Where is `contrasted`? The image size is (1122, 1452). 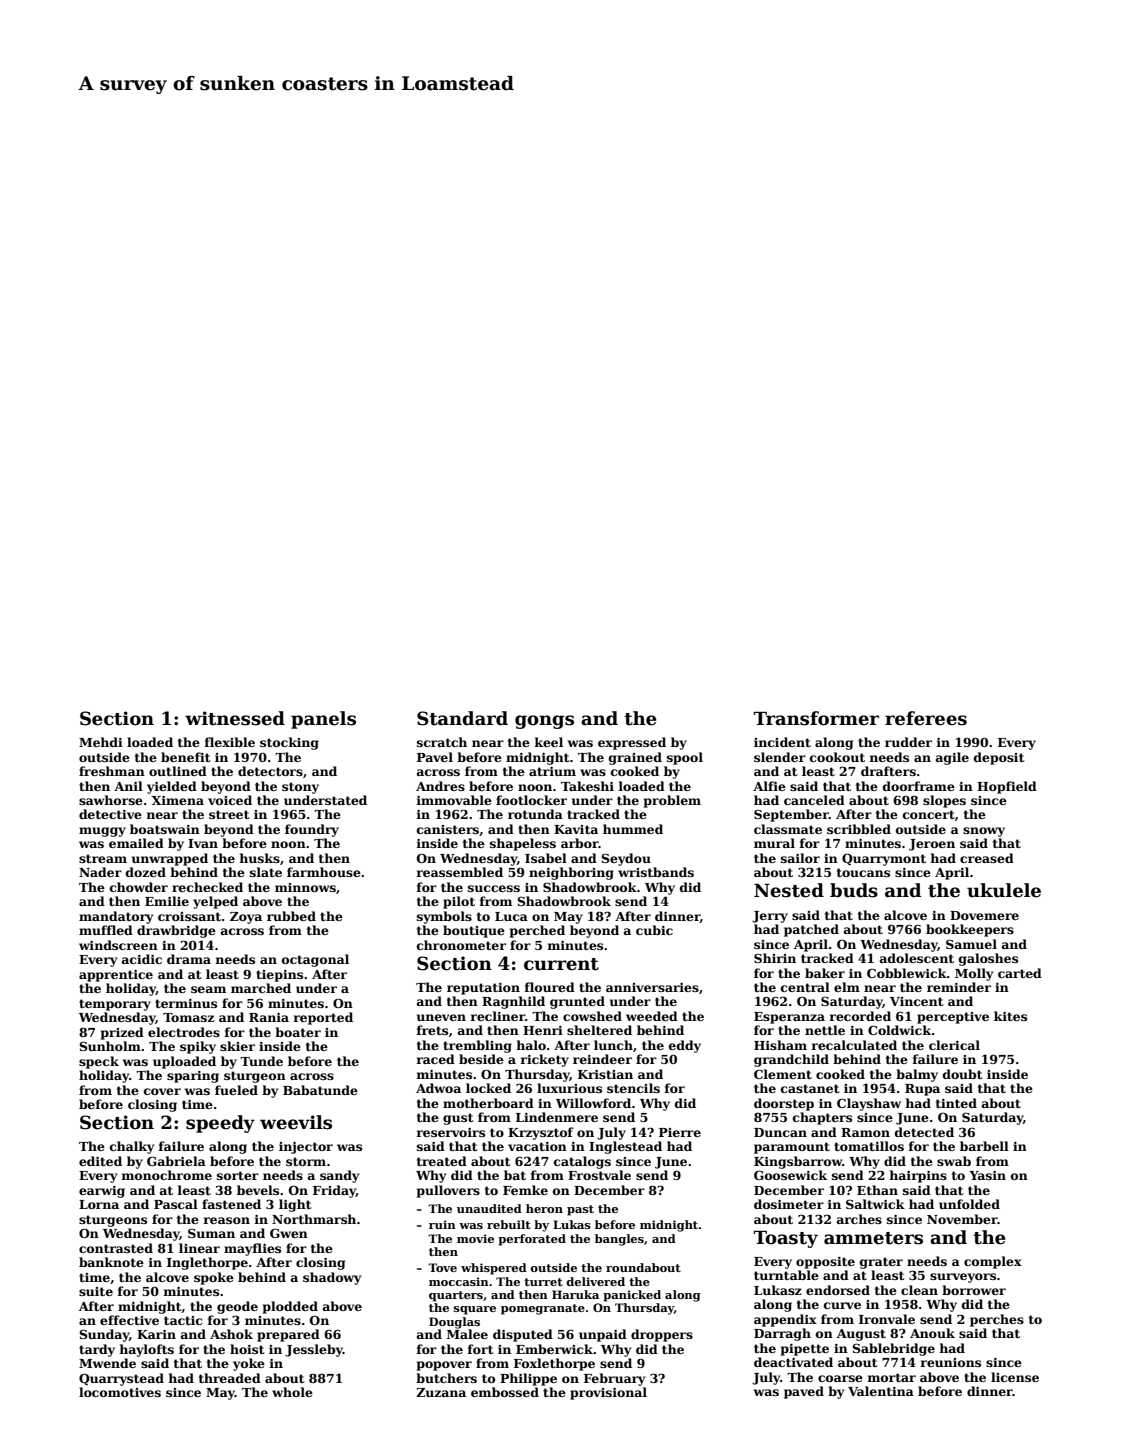 contrasted is located at coordinates (116, 1248).
